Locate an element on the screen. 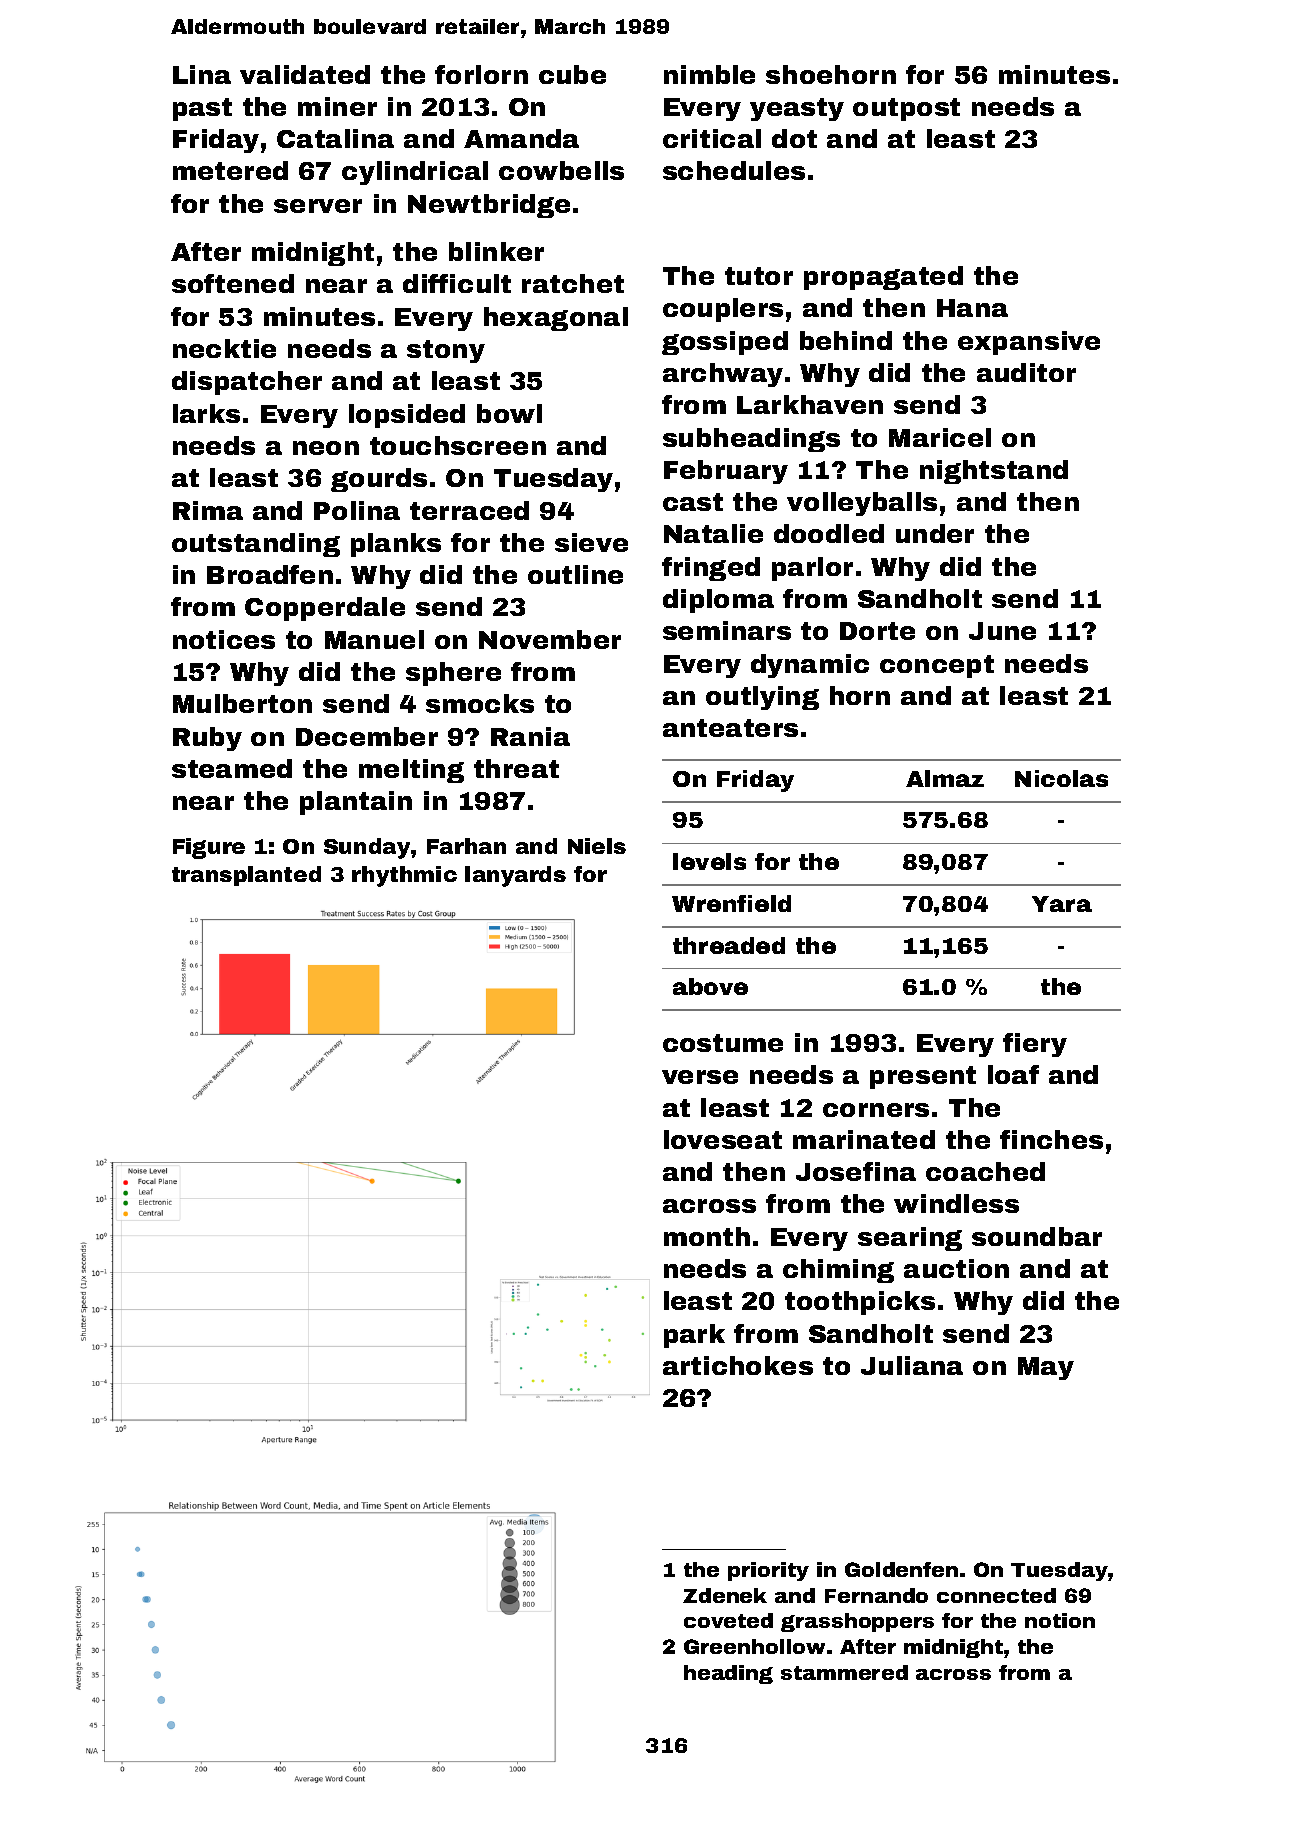 The width and height of the screenshot is (1292, 1827). dispatcher is located at coordinates (247, 383).
